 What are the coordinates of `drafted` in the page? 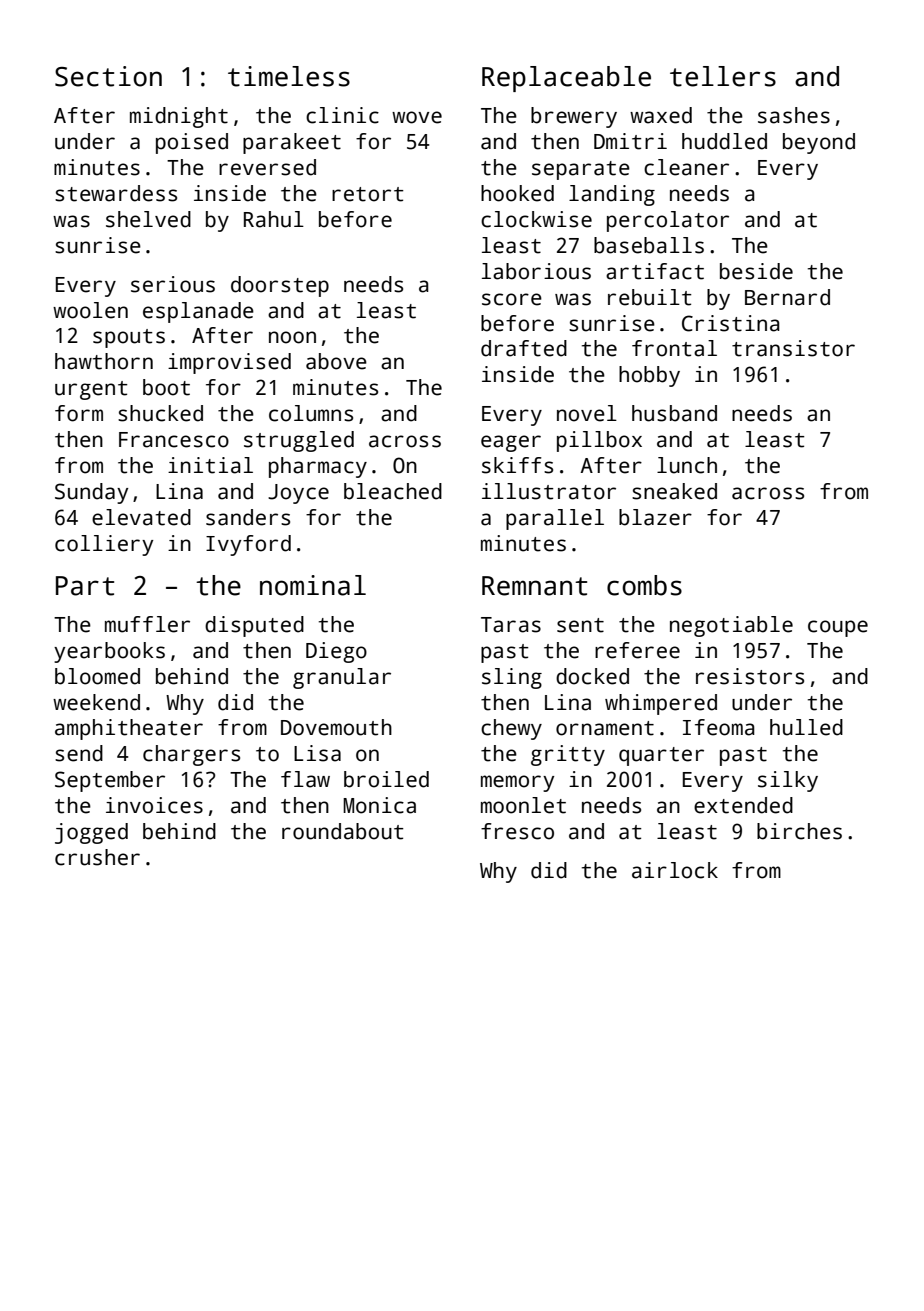 It's located at (524, 348).
